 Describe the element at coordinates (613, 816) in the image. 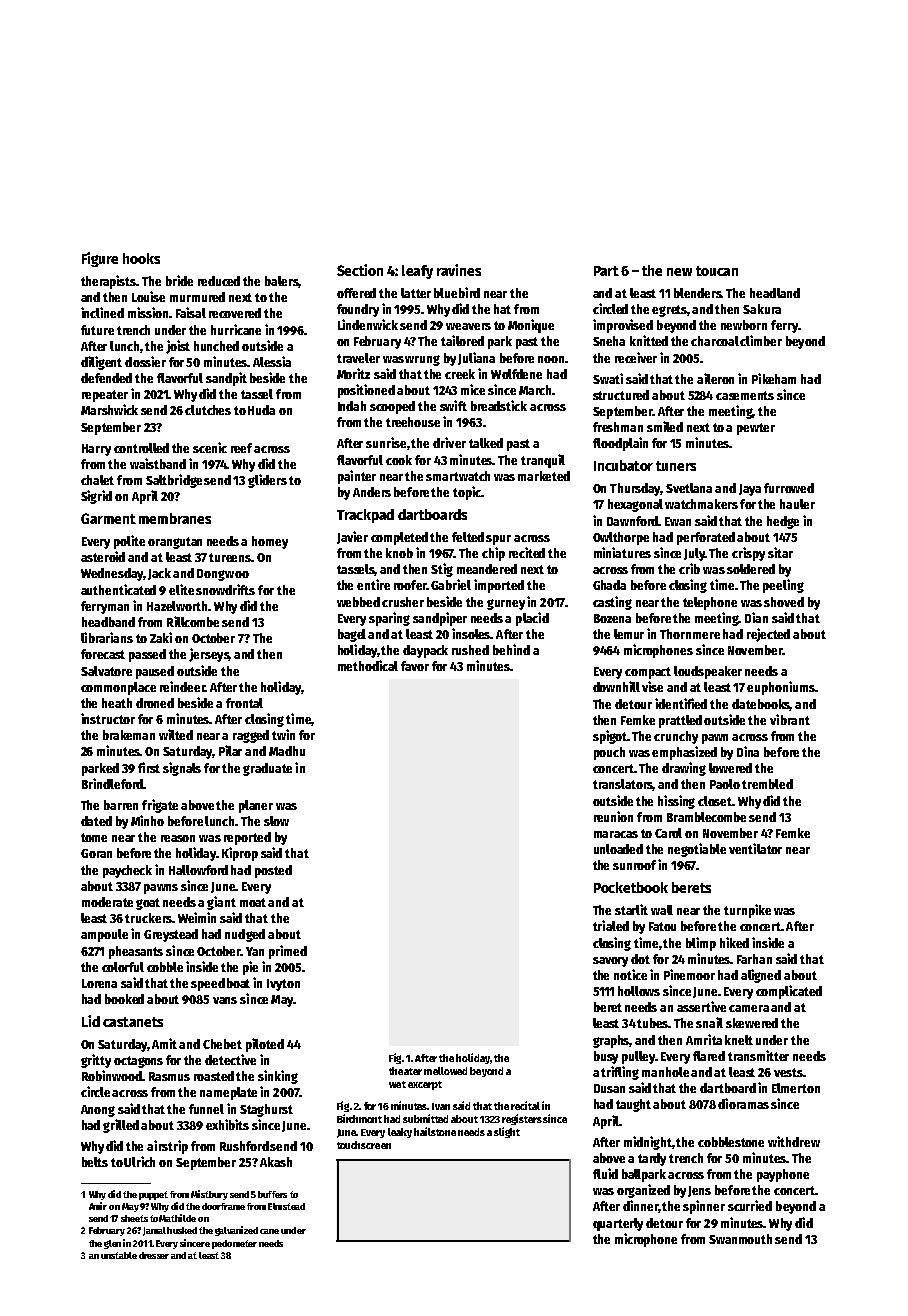

I see `reunion` at that location.
